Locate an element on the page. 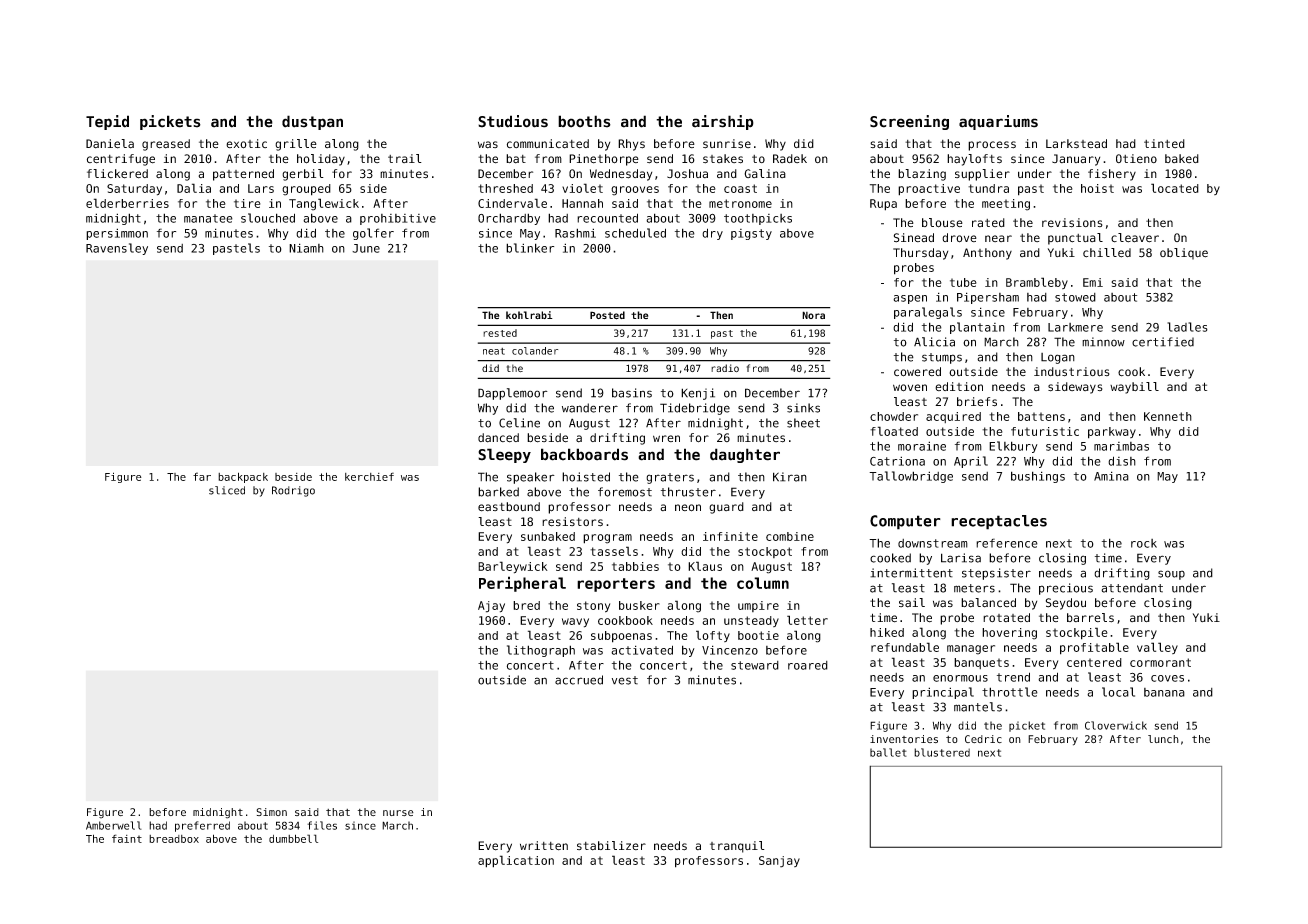 This document has height=924, width=1308. certified is located at coordinates (1163, 342).
